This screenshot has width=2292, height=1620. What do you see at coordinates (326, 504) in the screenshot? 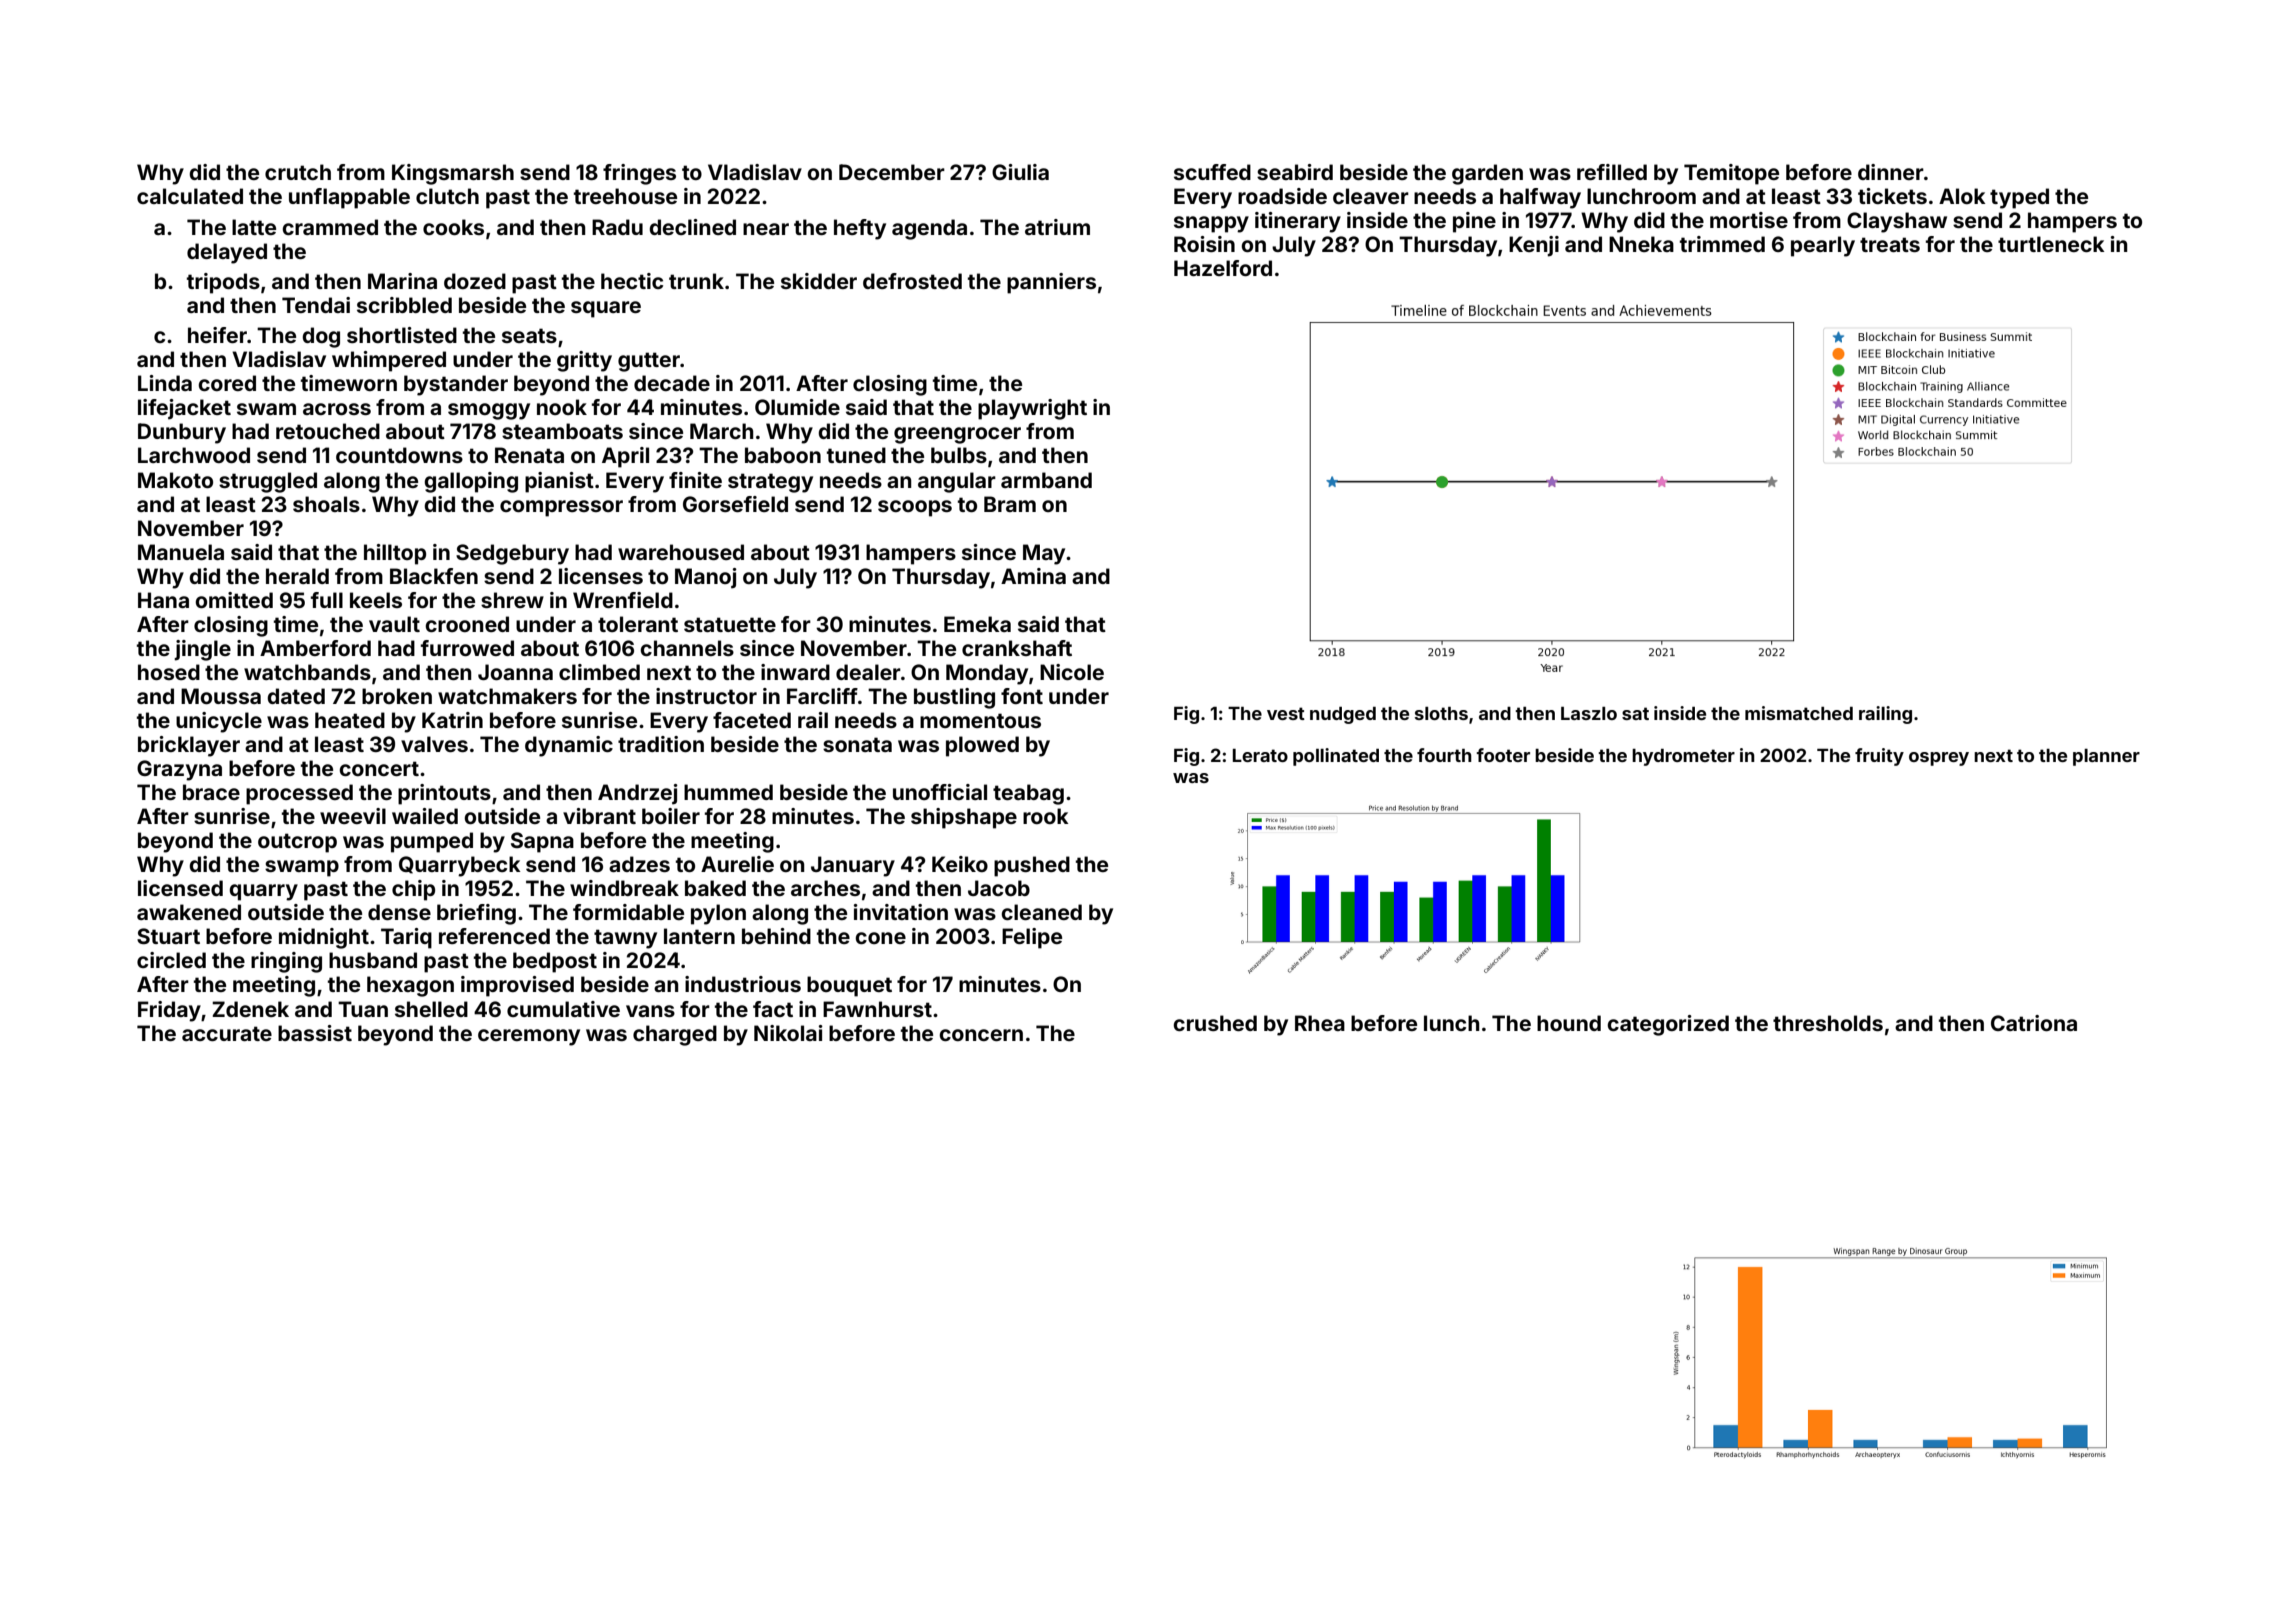
I see `shoals` at bounding box center [326, 504].
